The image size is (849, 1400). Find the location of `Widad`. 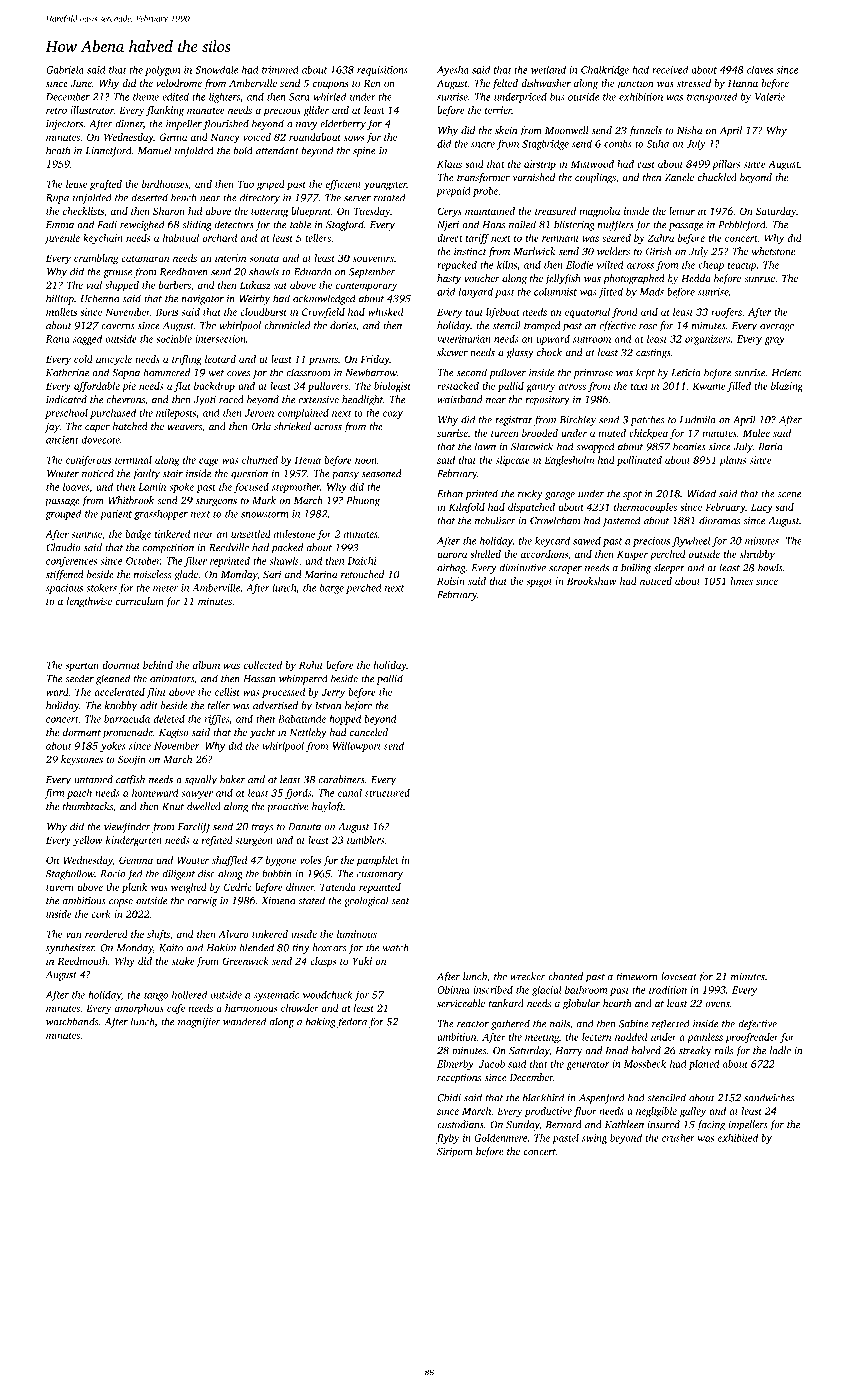

Widad is located at coordinates (701, 493).
